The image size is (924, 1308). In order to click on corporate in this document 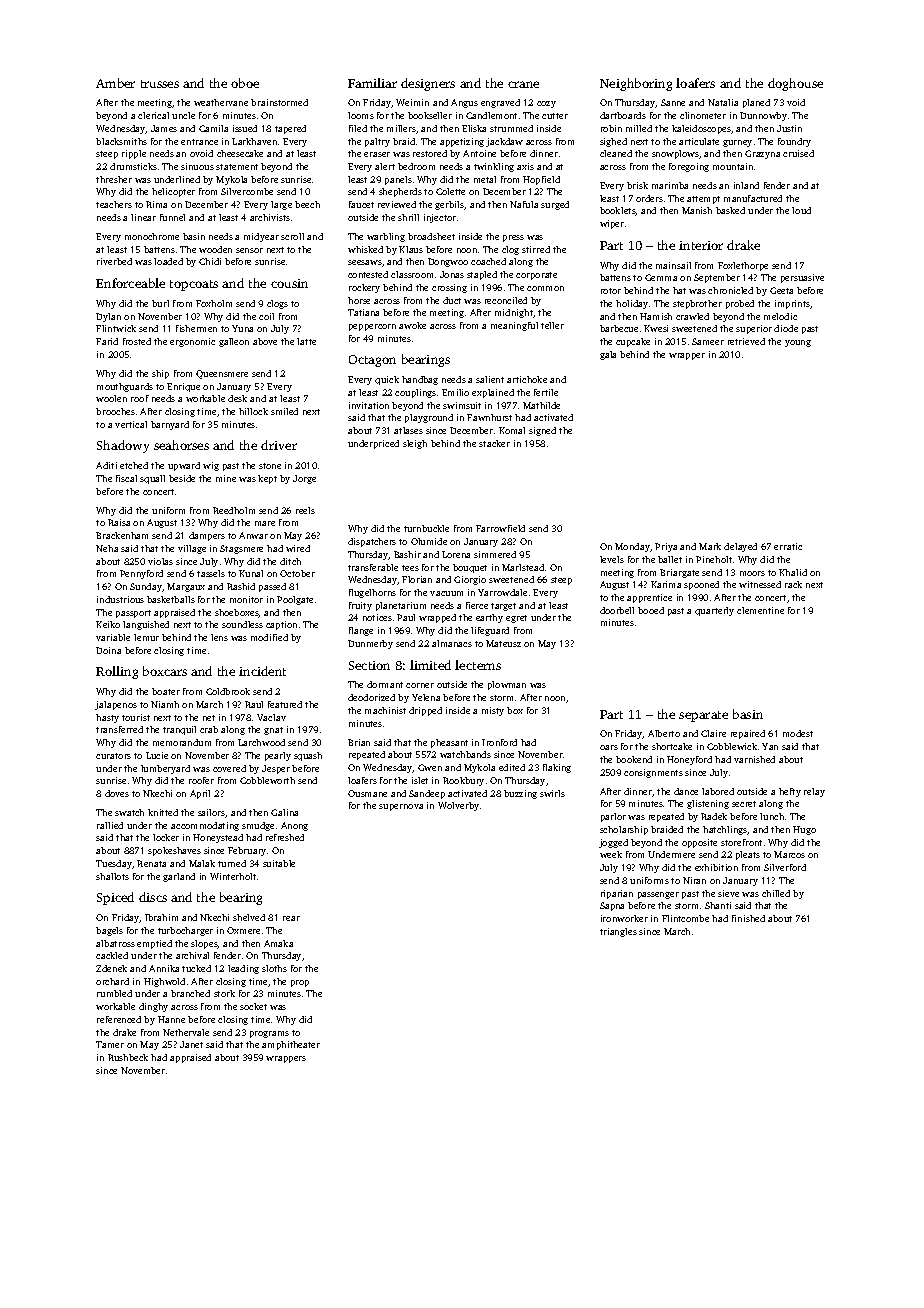, I will do `click(536, 276)`.
